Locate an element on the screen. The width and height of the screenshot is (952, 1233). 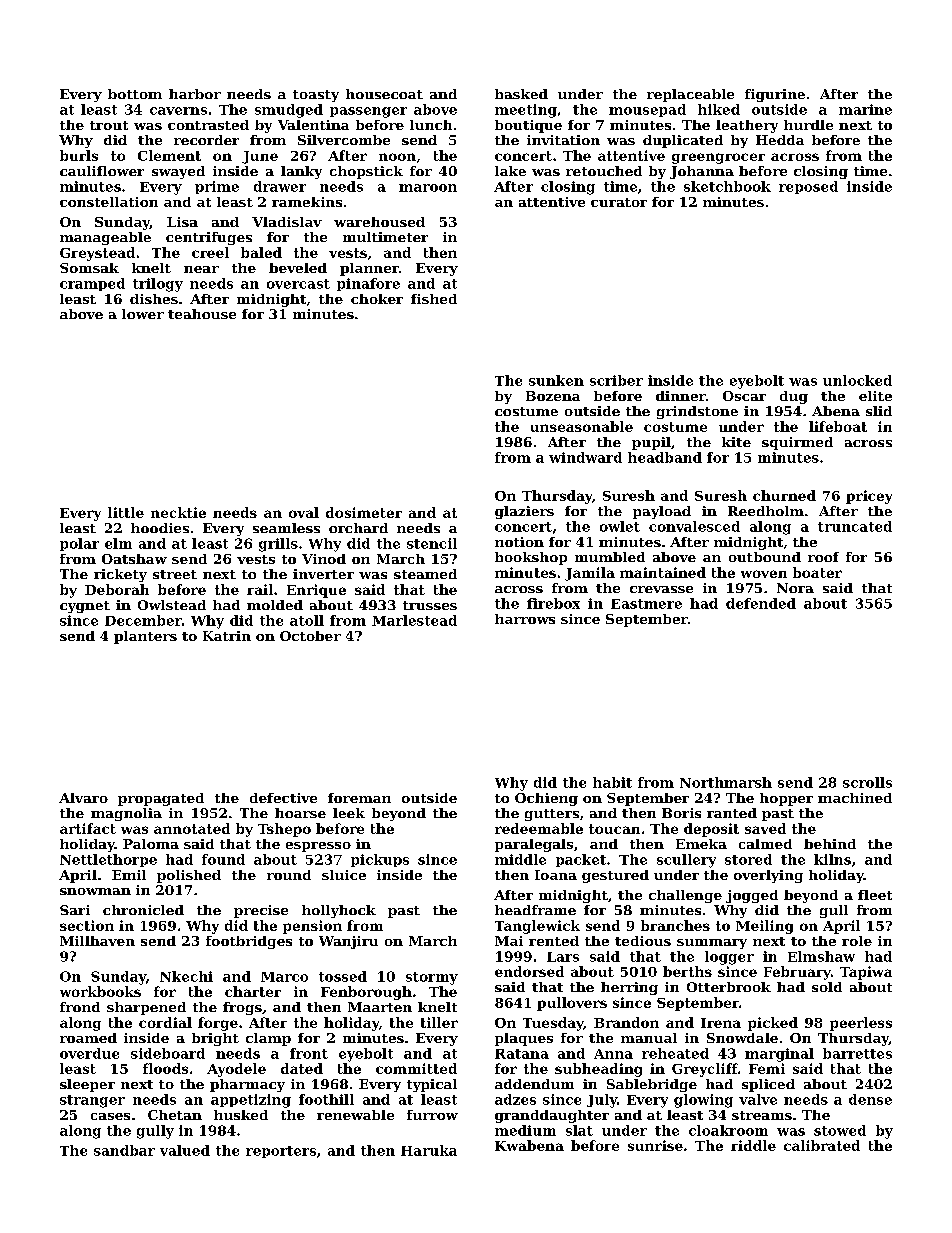
Haruka is located at coordinates (429, 1150).
